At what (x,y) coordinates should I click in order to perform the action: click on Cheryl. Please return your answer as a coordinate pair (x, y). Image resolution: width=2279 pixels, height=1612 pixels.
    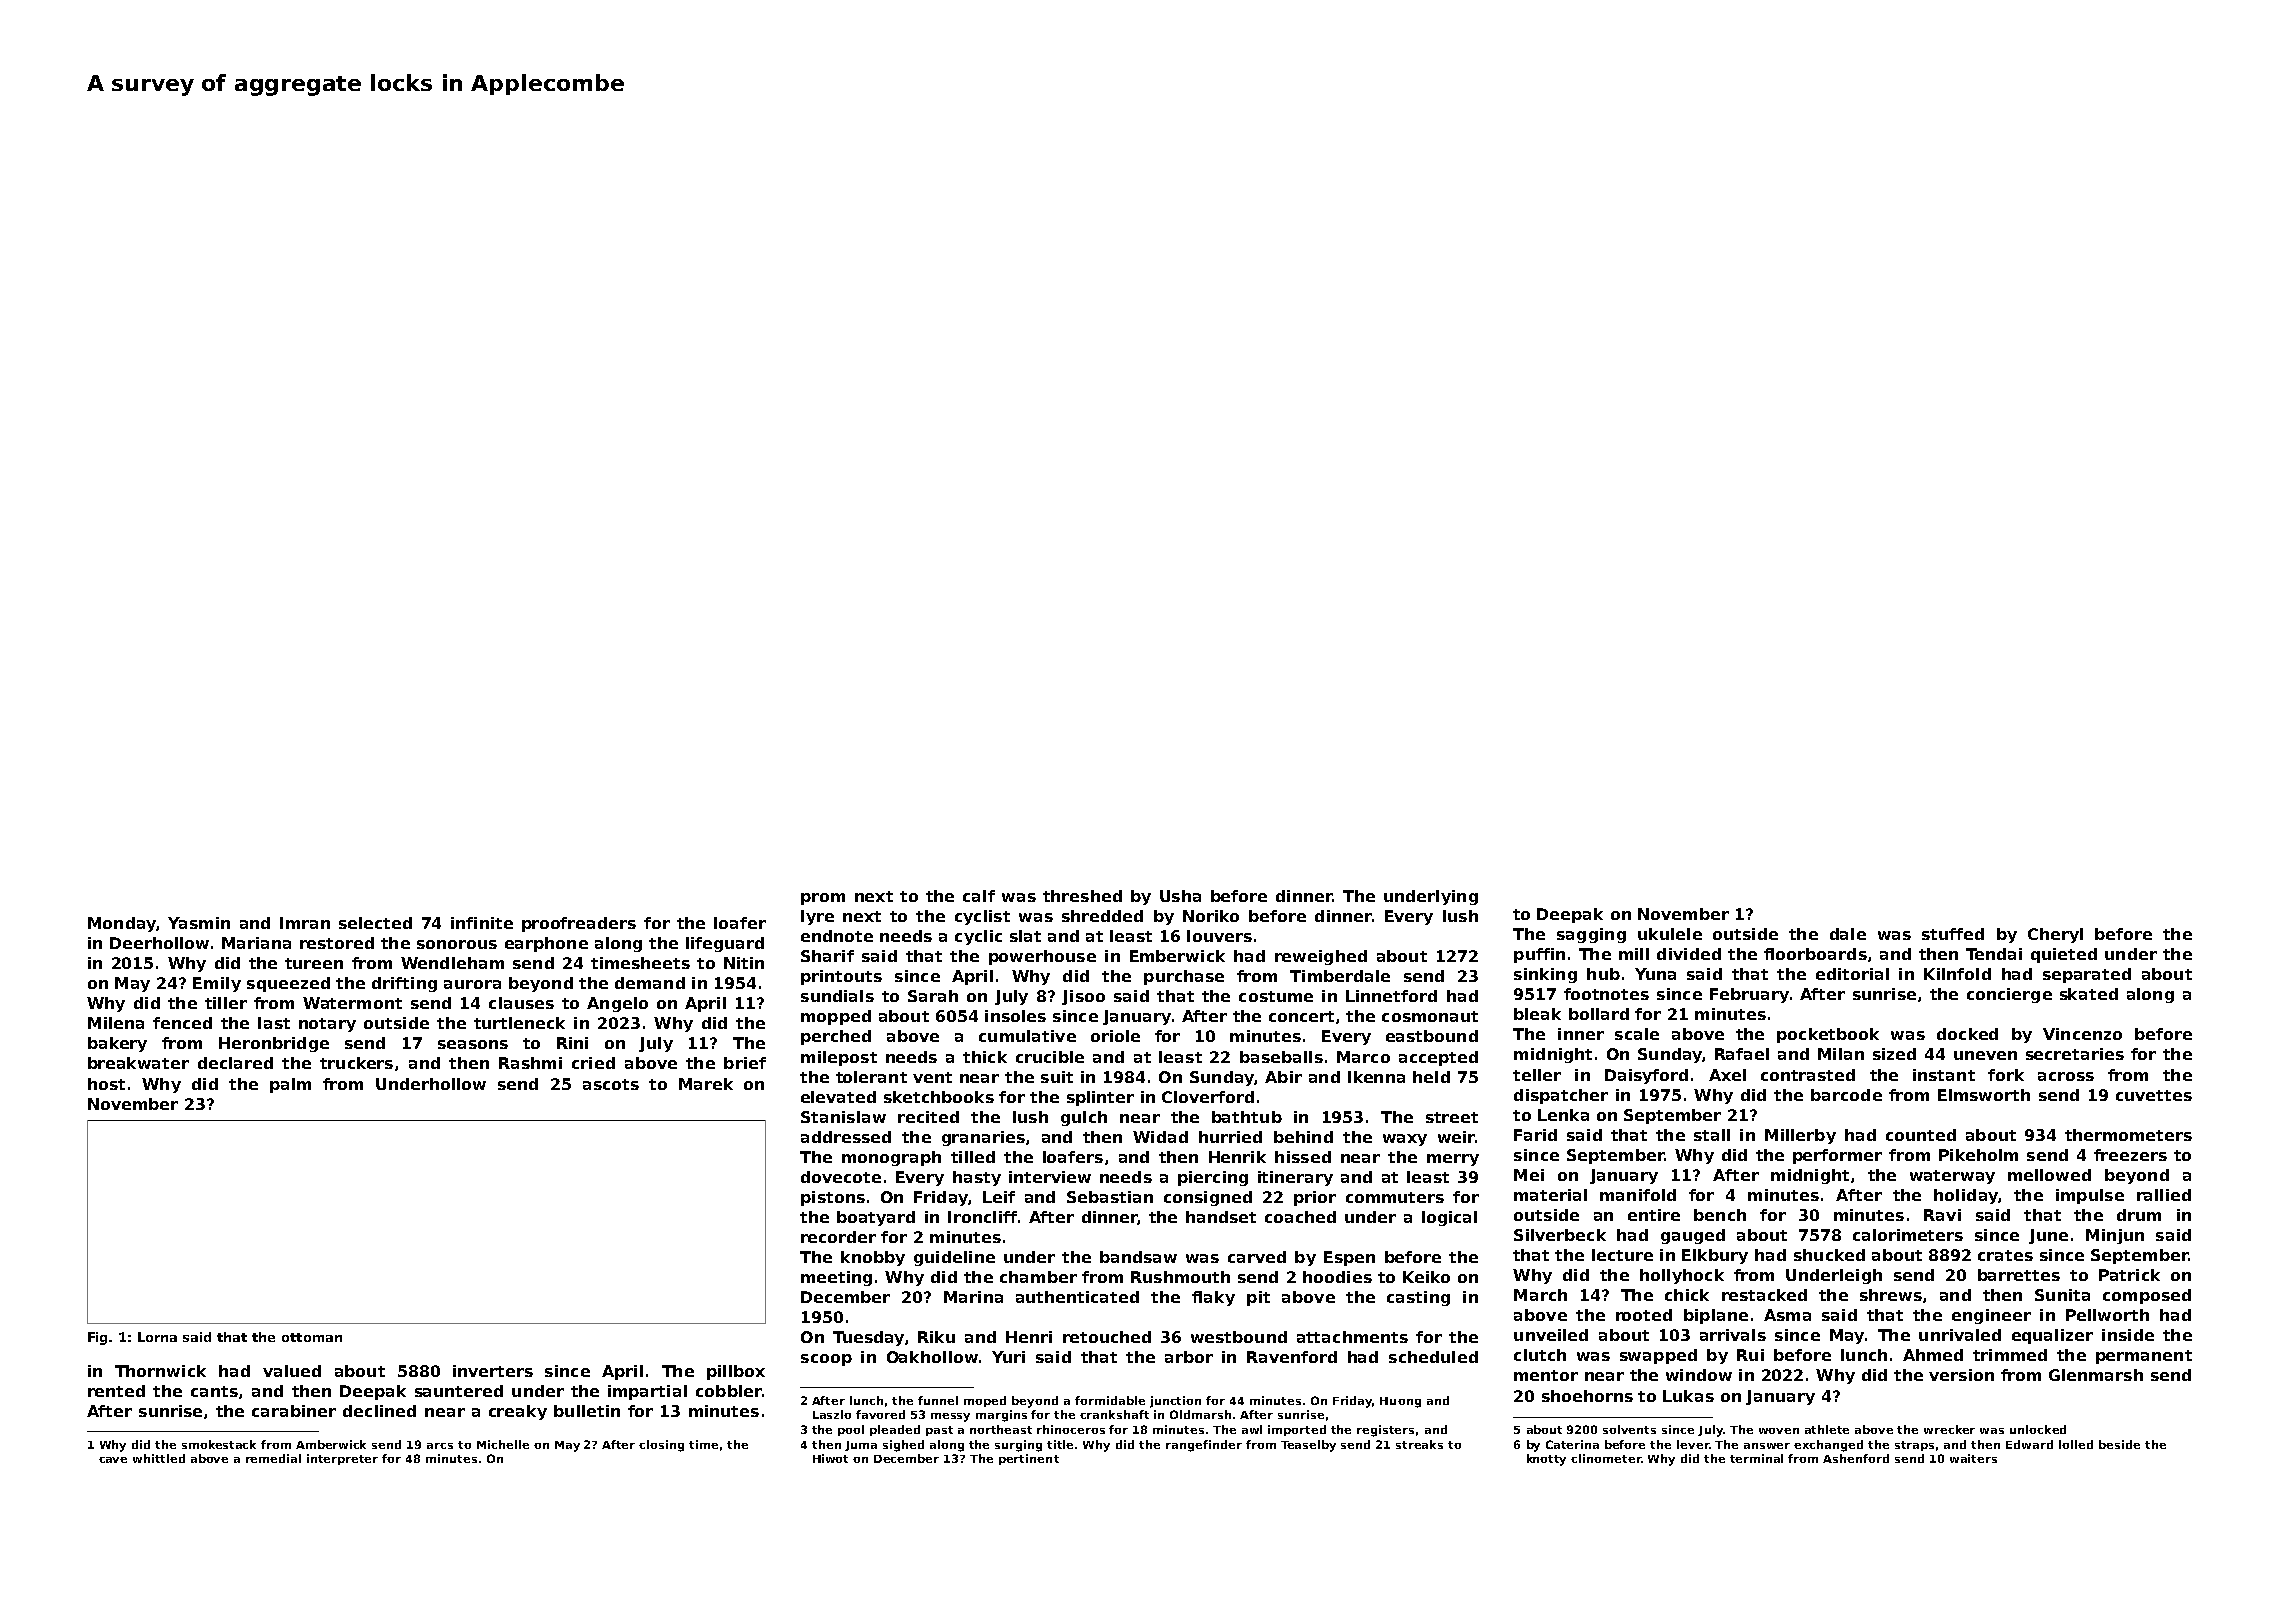
    Looking at the image, I should click on (2055, 935).
